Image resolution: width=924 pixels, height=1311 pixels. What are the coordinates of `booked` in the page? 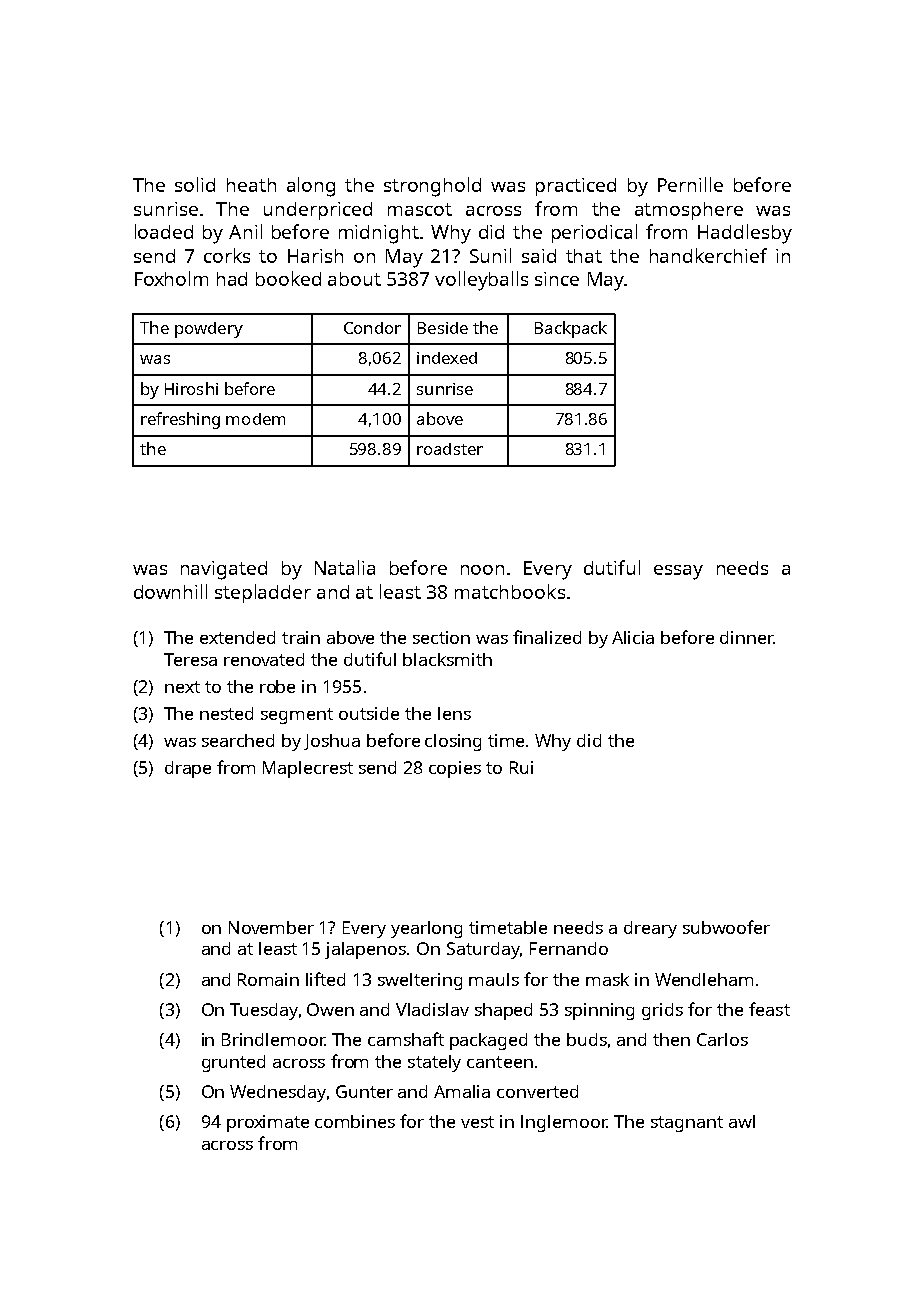 It's located at (288, 278).
